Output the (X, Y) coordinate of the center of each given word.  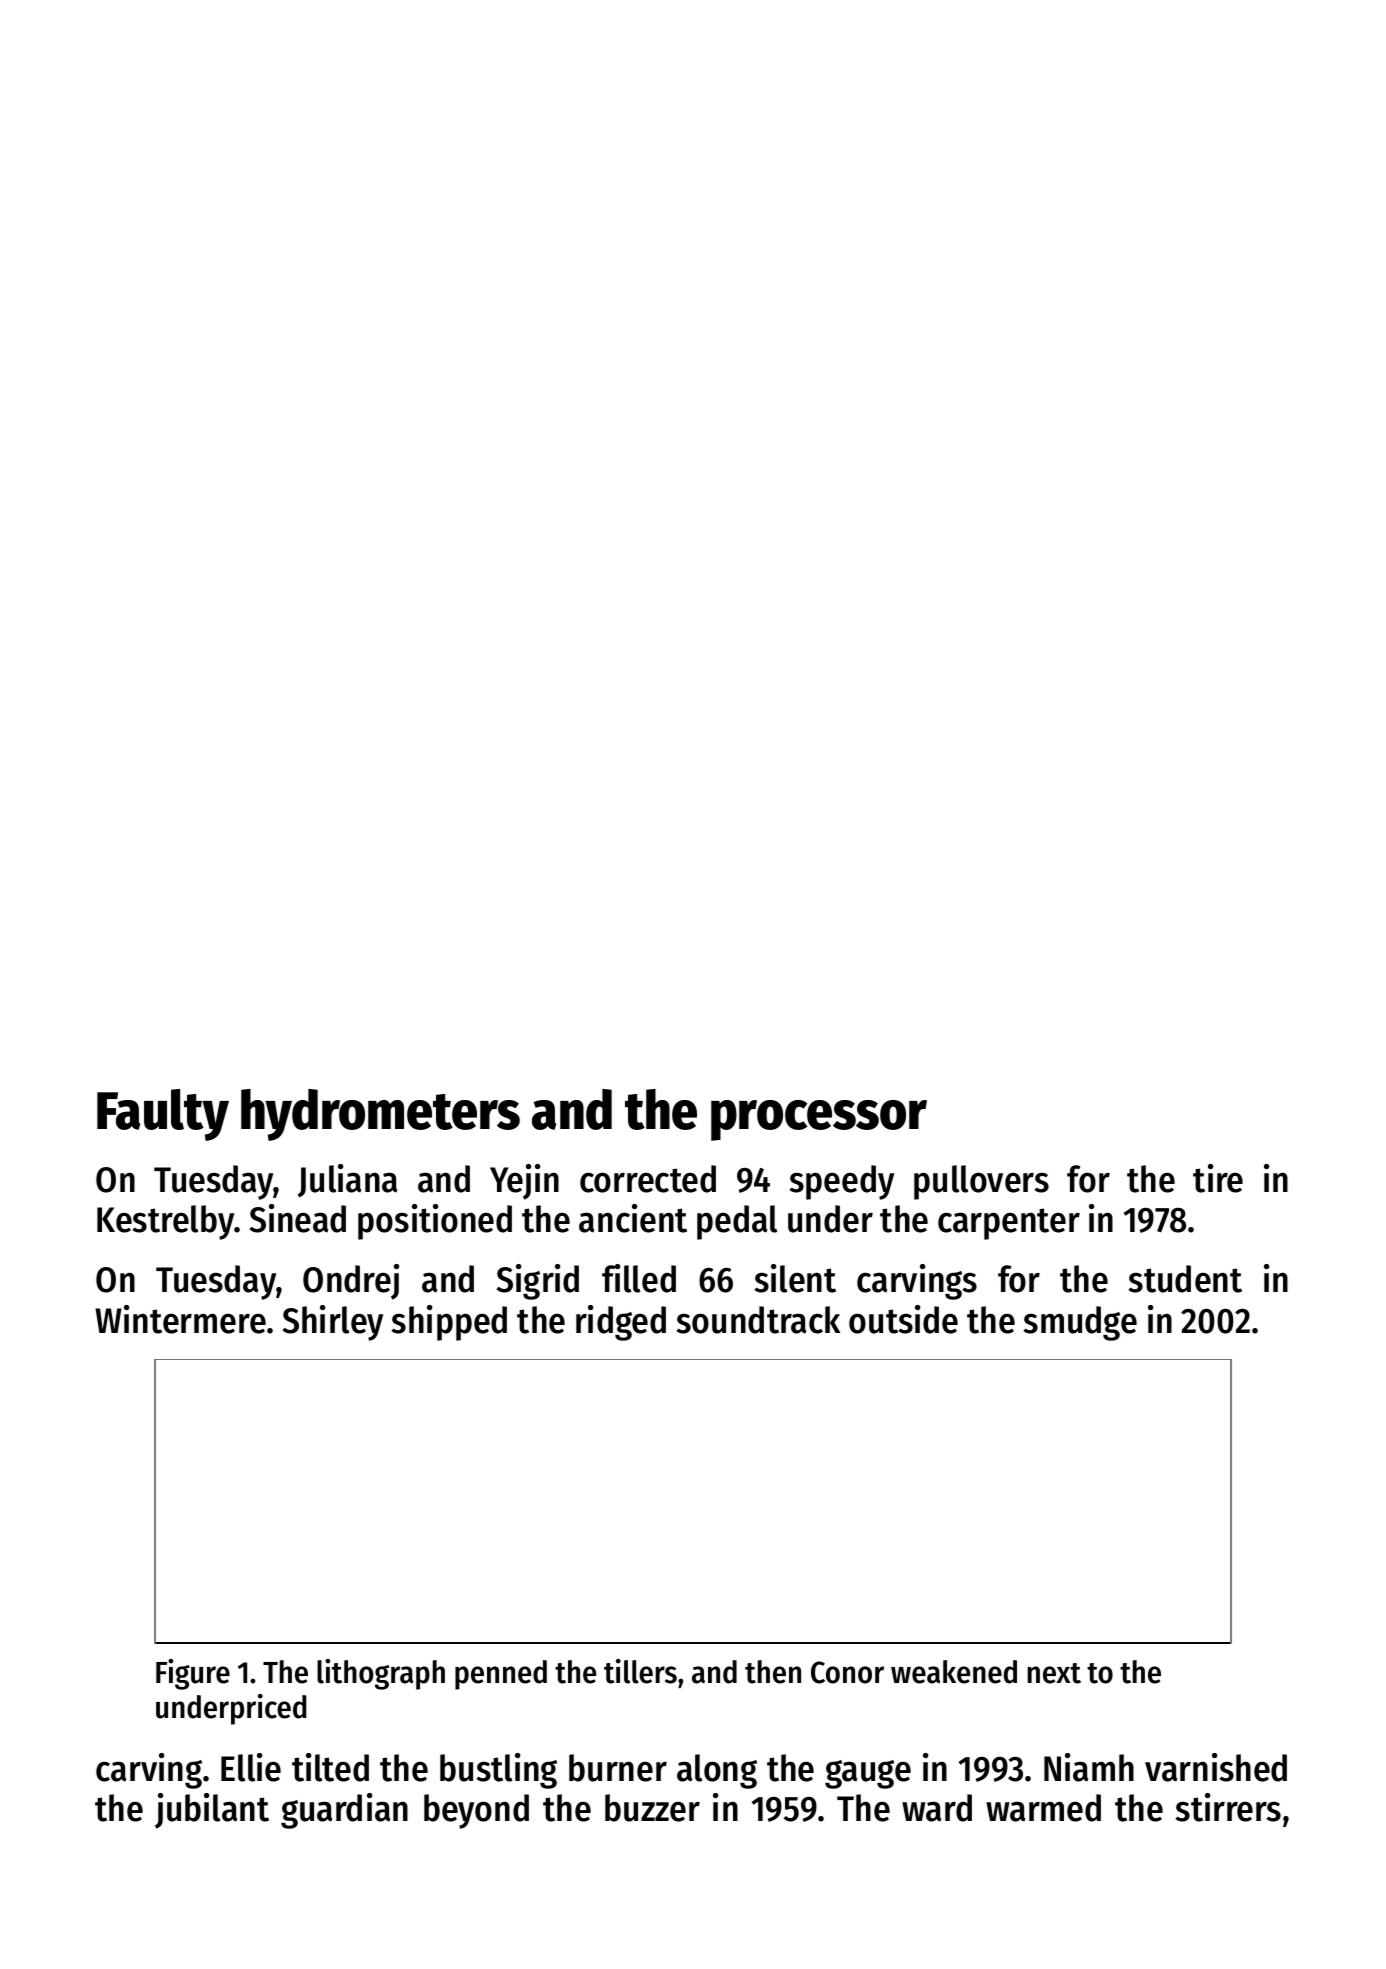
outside (903, 1319)
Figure (193, 1674)
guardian (344, 1811)
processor (819, 1120)
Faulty (163, 1115)
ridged (621, 1323)
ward (937, 1808)
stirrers (1228, 1807)
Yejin (524, 1182)
